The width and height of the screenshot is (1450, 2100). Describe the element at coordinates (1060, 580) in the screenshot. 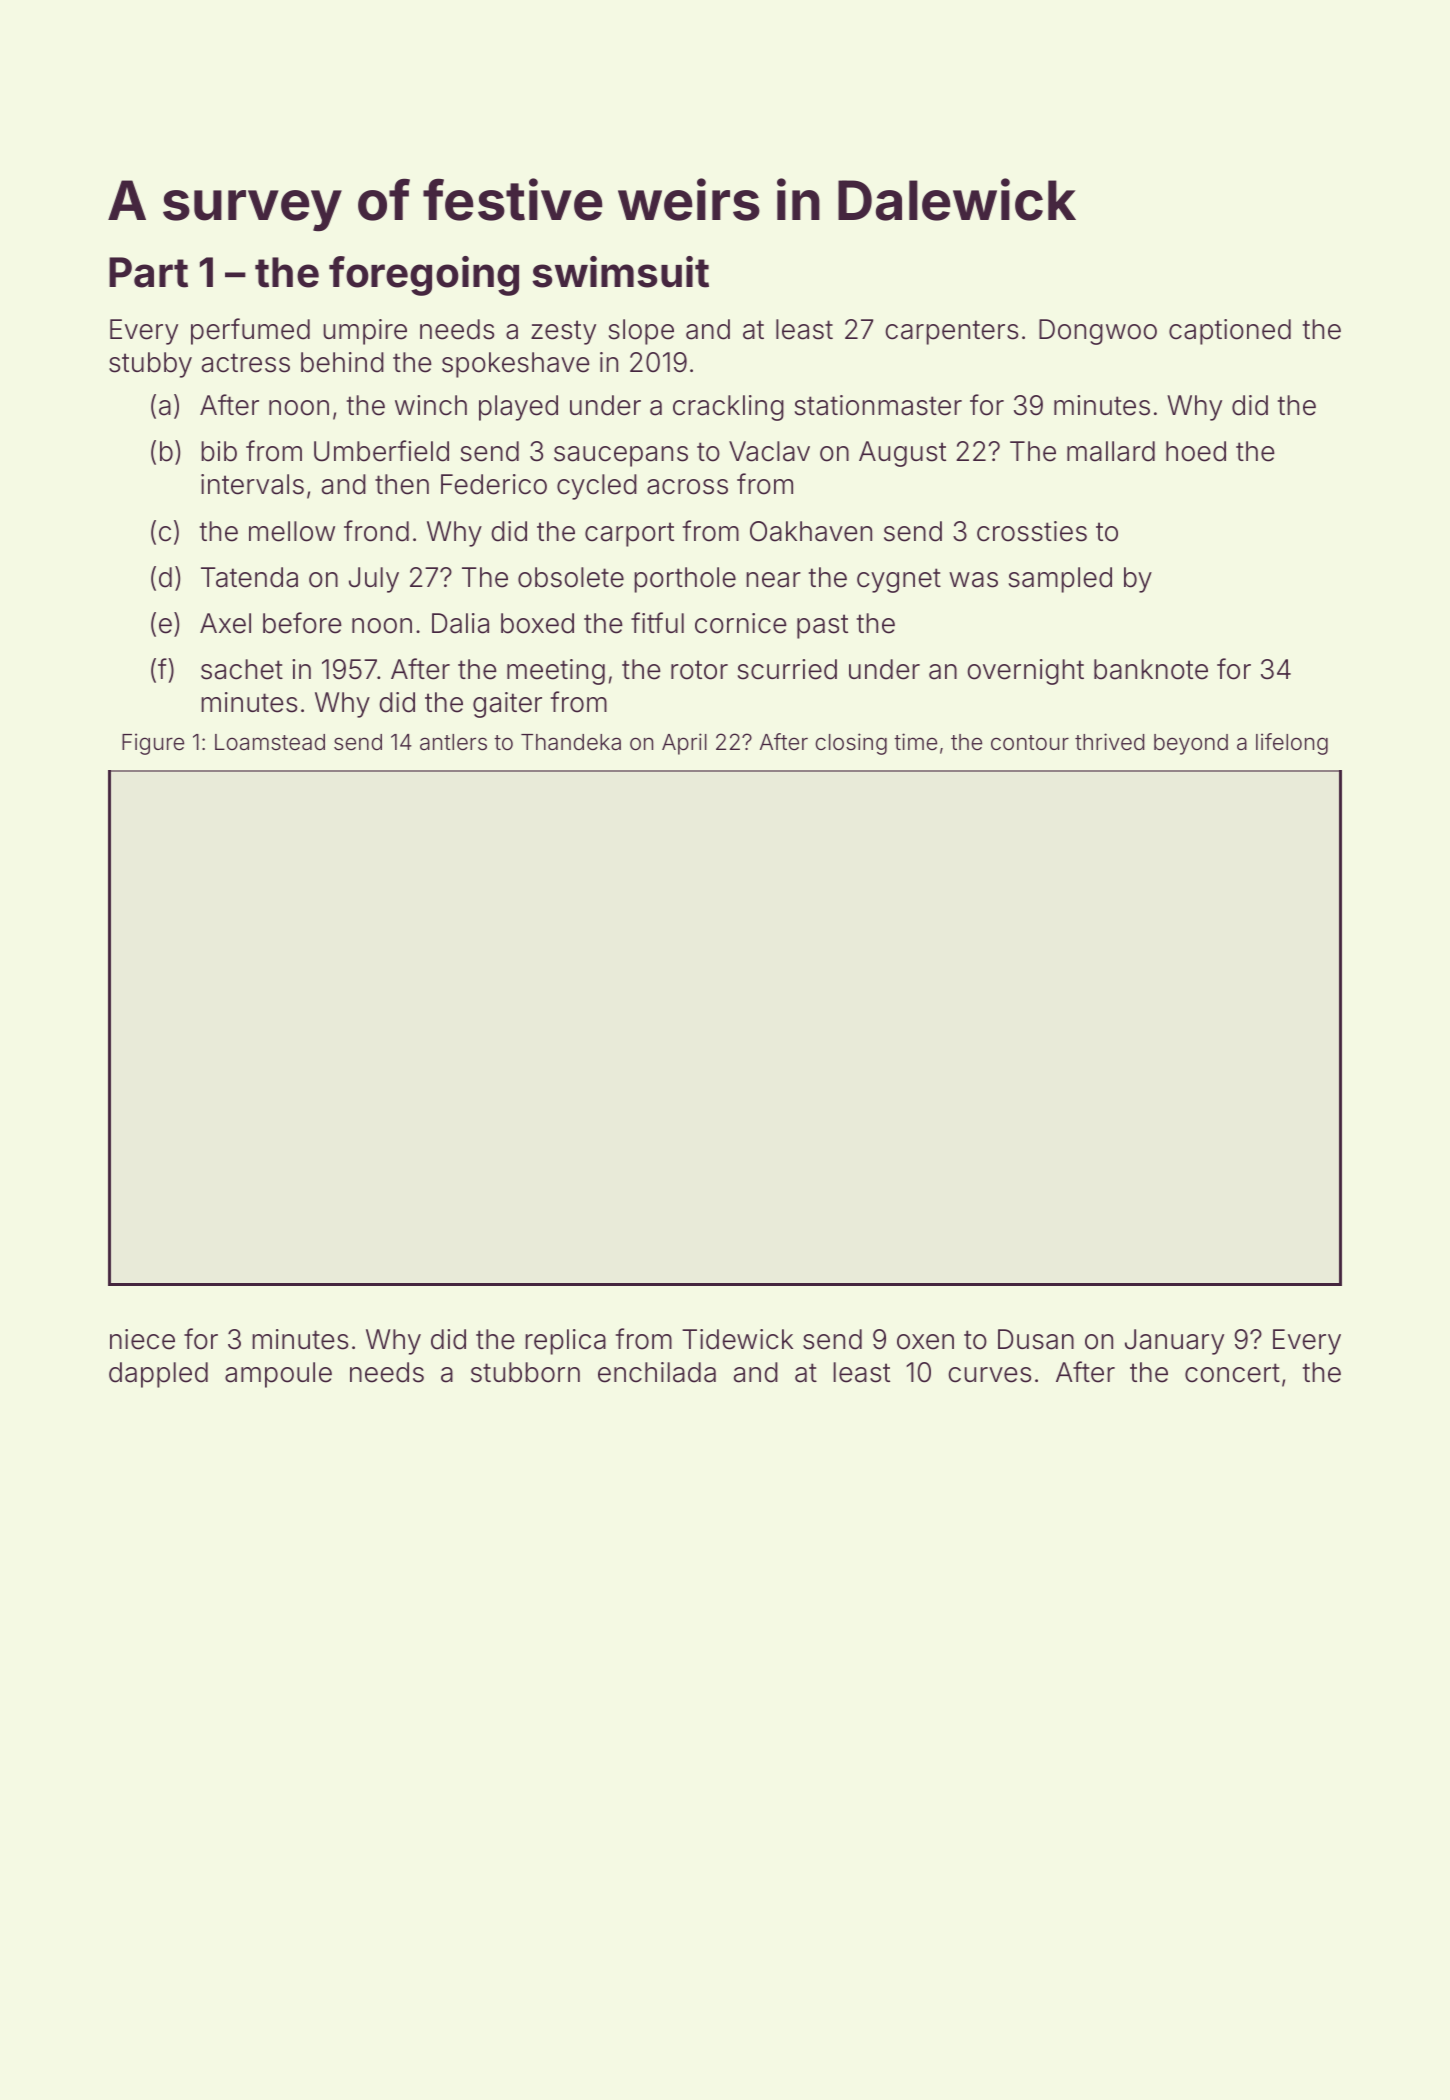

I see `sampled` at that location.
